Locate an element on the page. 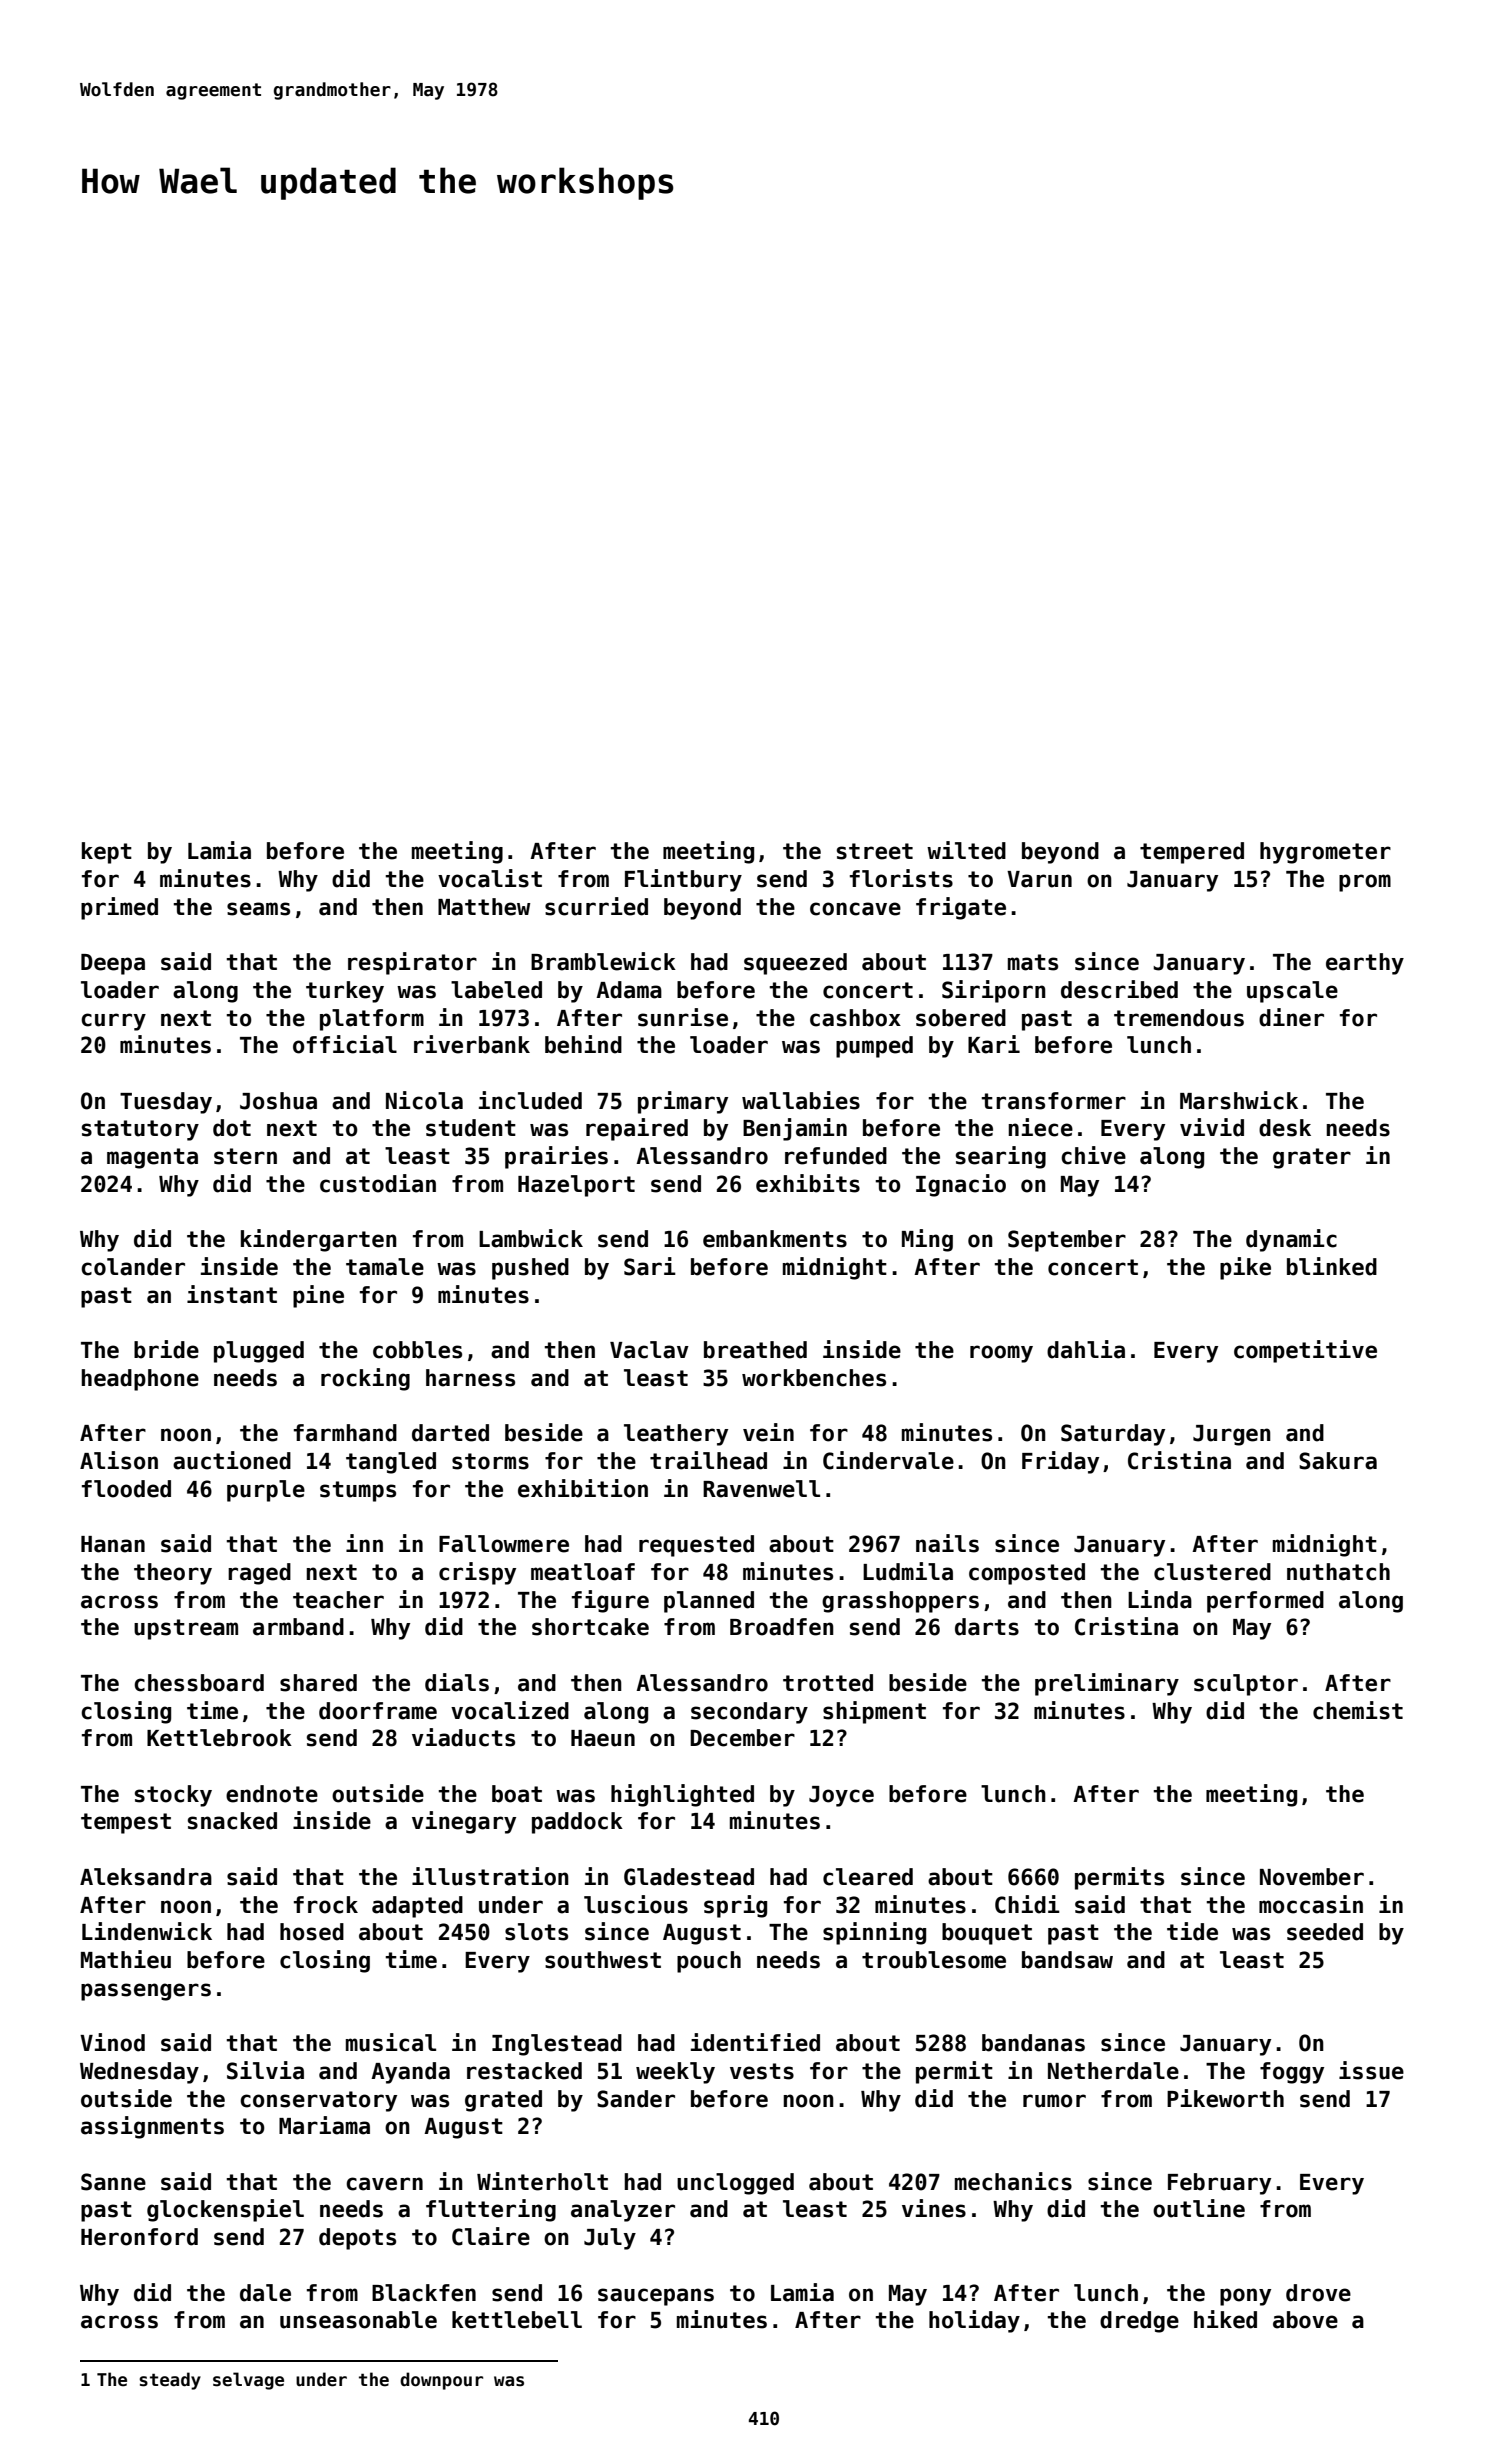 The height and width of the image is (2464, 1496). Matthew is located at coordinates (484, 907).
